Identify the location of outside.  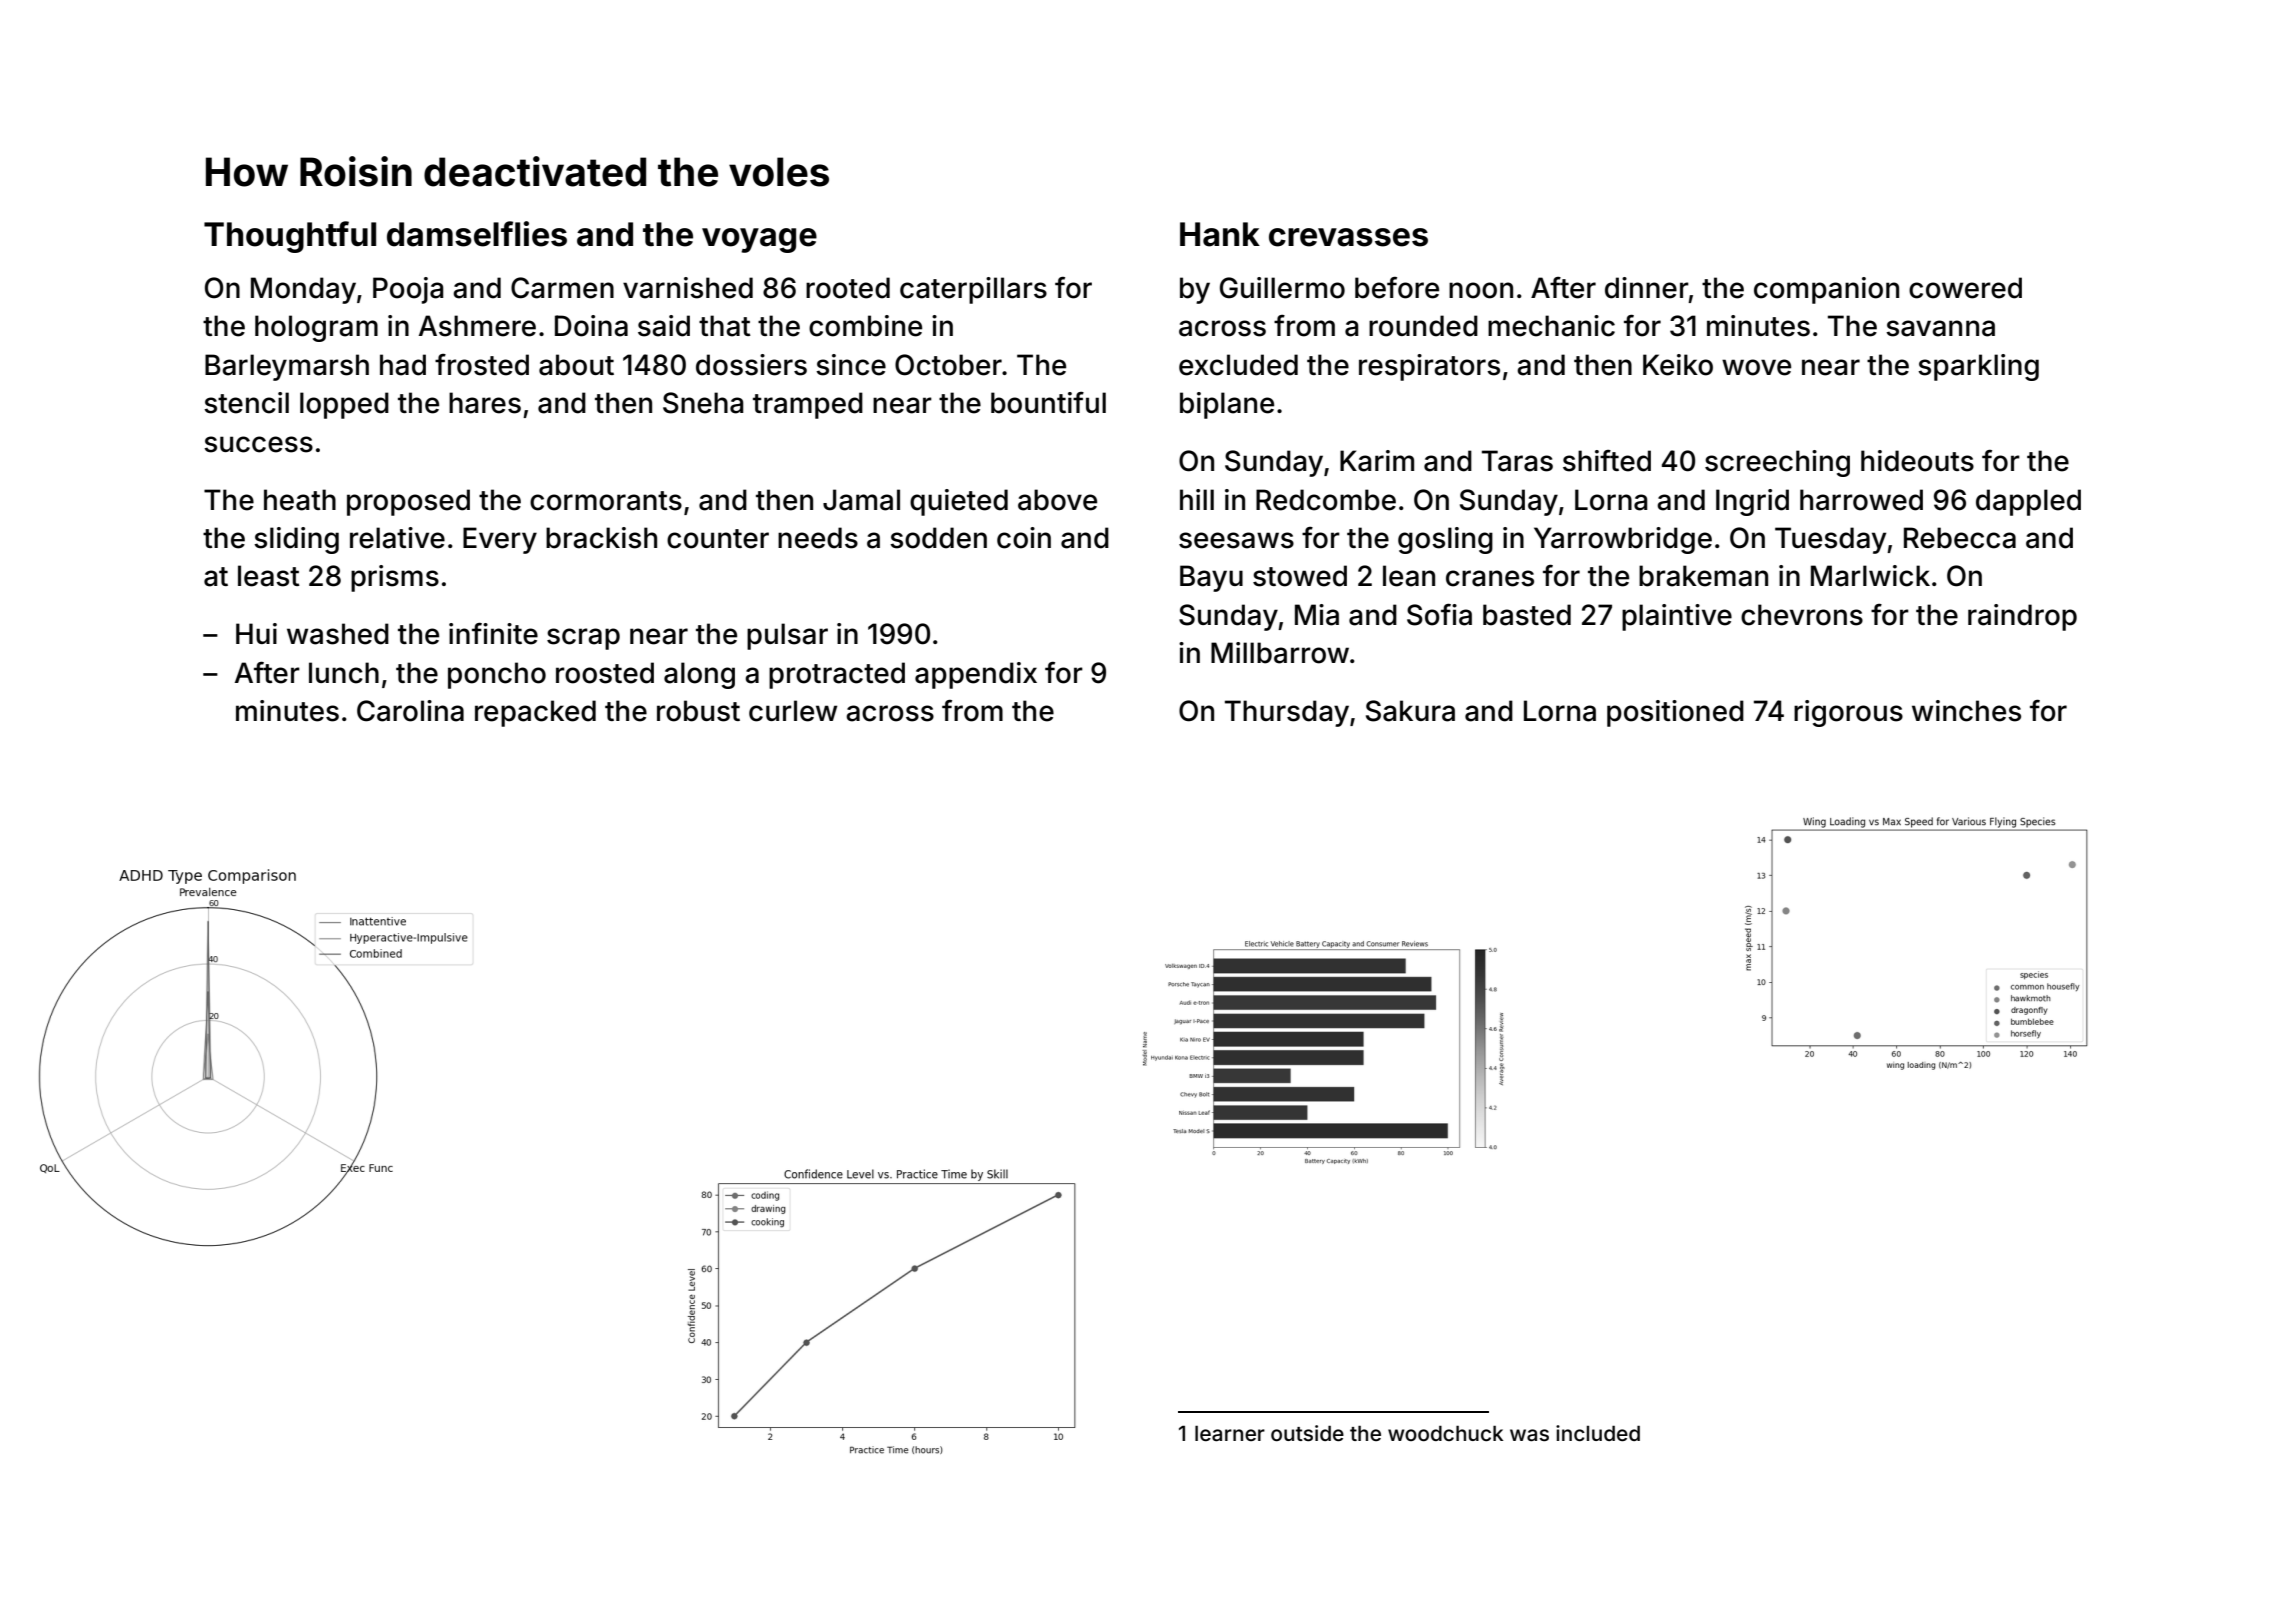
(1307, 1433).
